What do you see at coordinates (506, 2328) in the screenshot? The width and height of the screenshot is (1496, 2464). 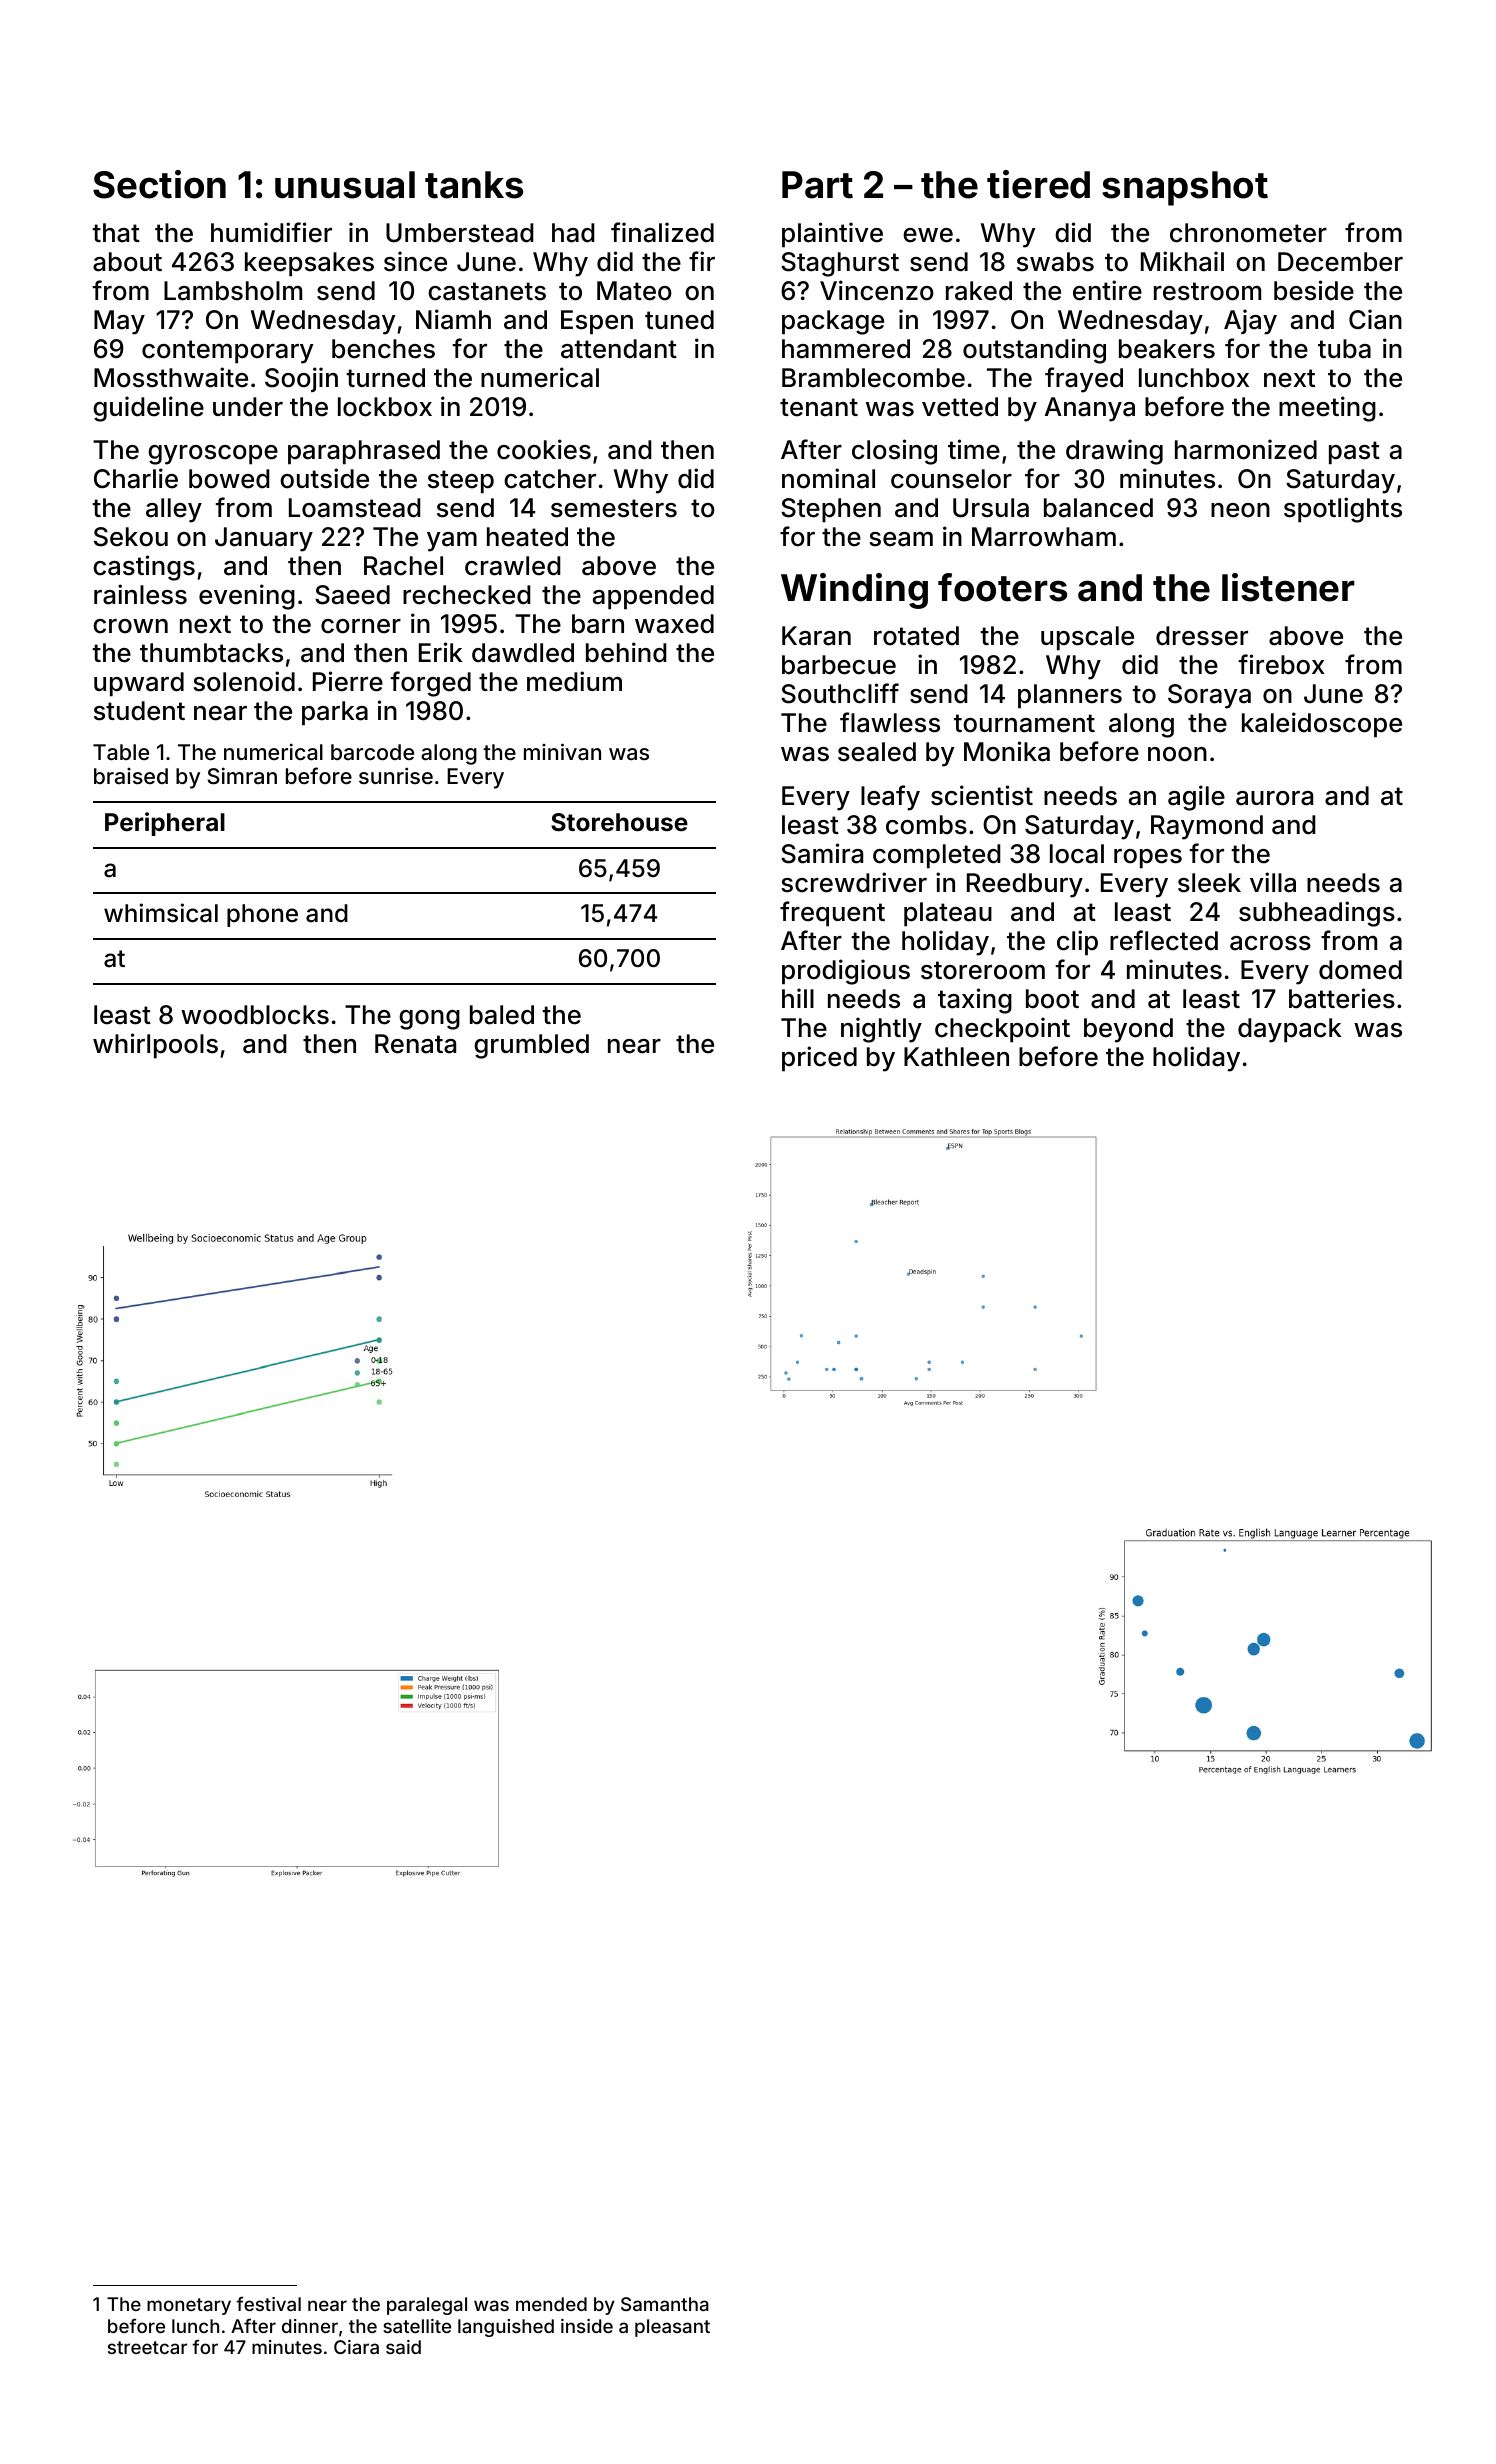 I see `languished` at bounding box center [506, 2328].
